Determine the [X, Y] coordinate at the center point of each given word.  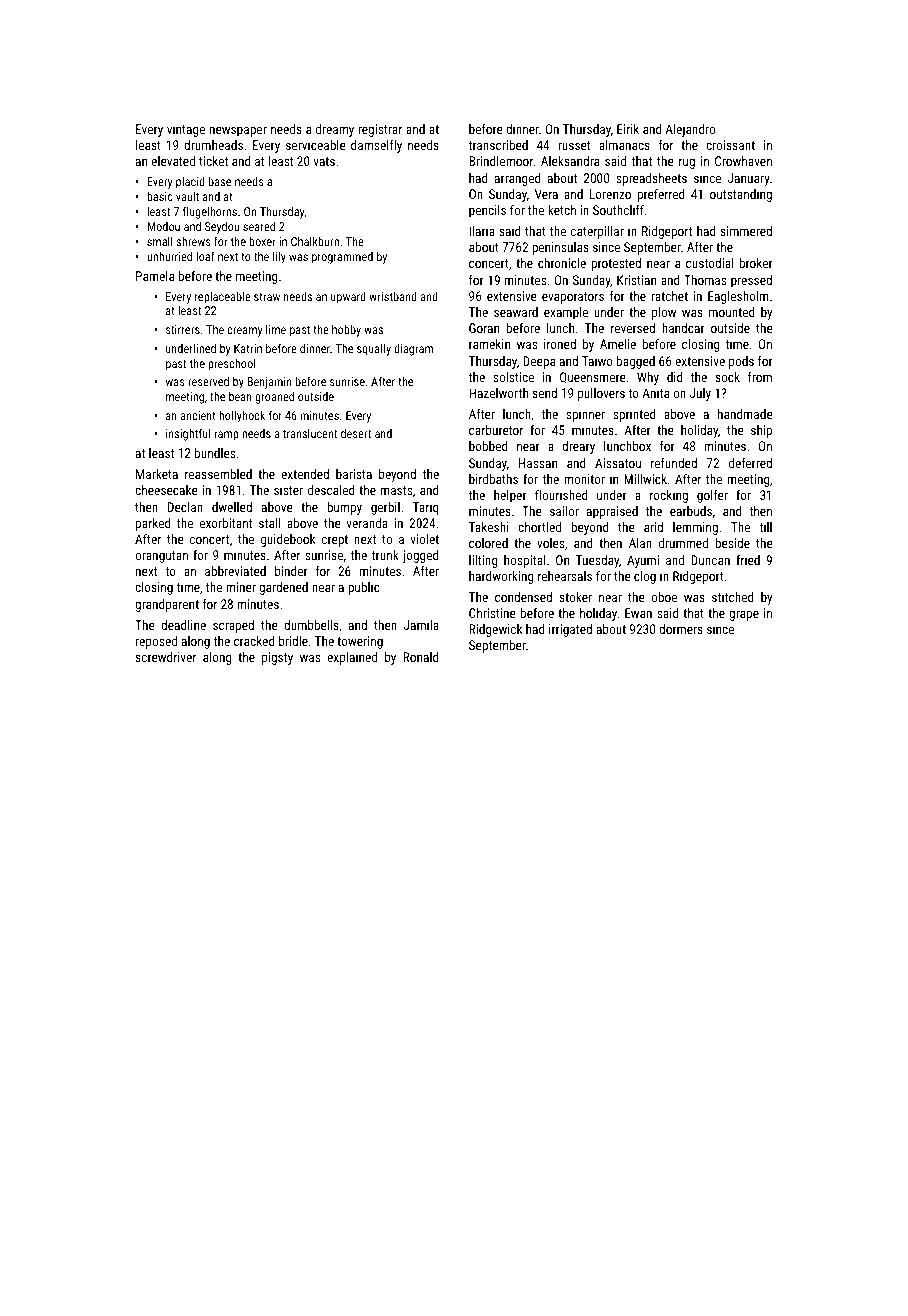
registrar [380, 130]
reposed [156, 642]
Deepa [539, 362]
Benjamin [269, 383]
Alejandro [690, 130]
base [220, 181]
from [760, 377]
